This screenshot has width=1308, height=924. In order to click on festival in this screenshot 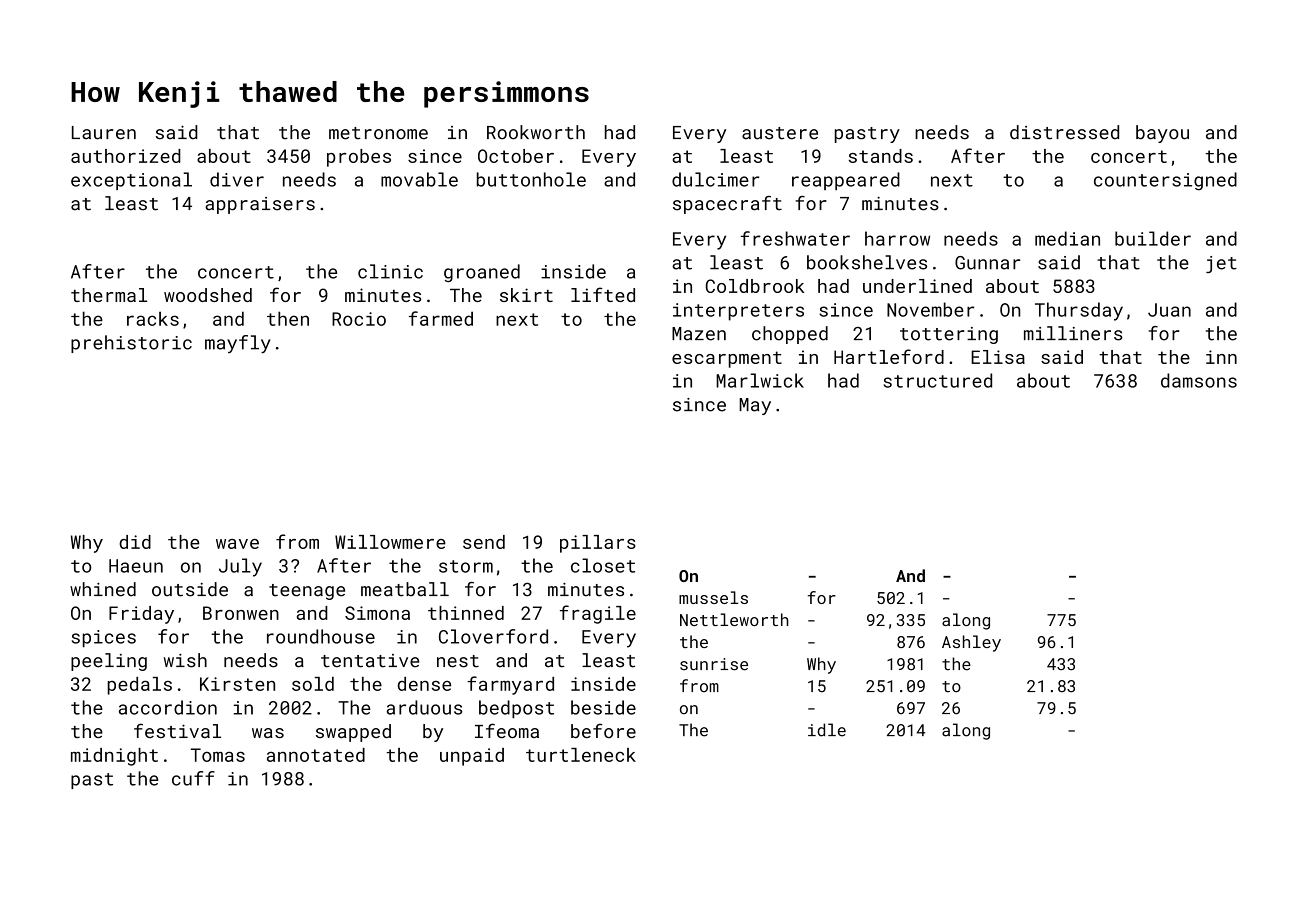, I will do `click(177, 730)`.
